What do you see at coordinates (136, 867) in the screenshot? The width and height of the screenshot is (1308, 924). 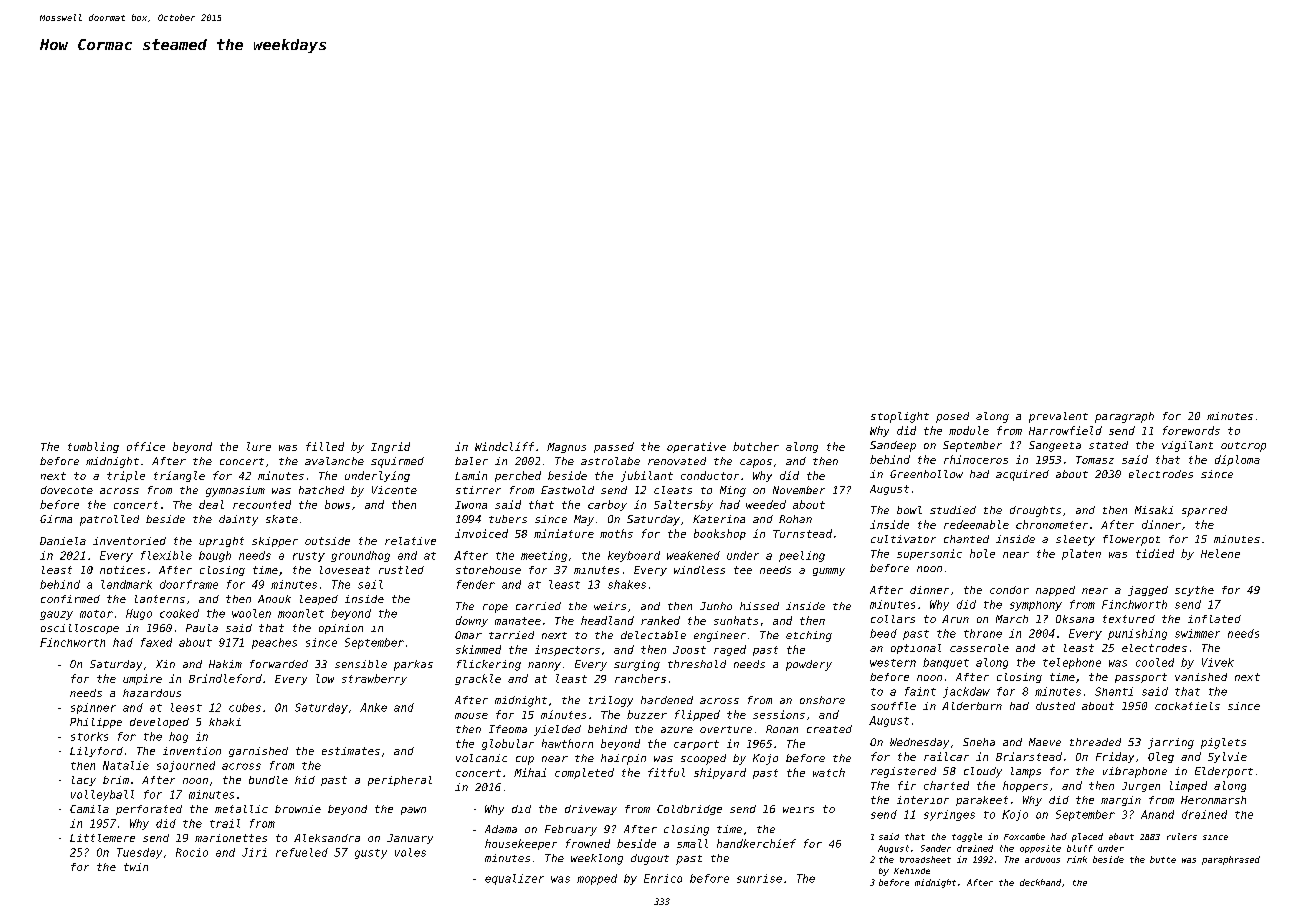 I see `twin` at bounding box center [136, 867].
